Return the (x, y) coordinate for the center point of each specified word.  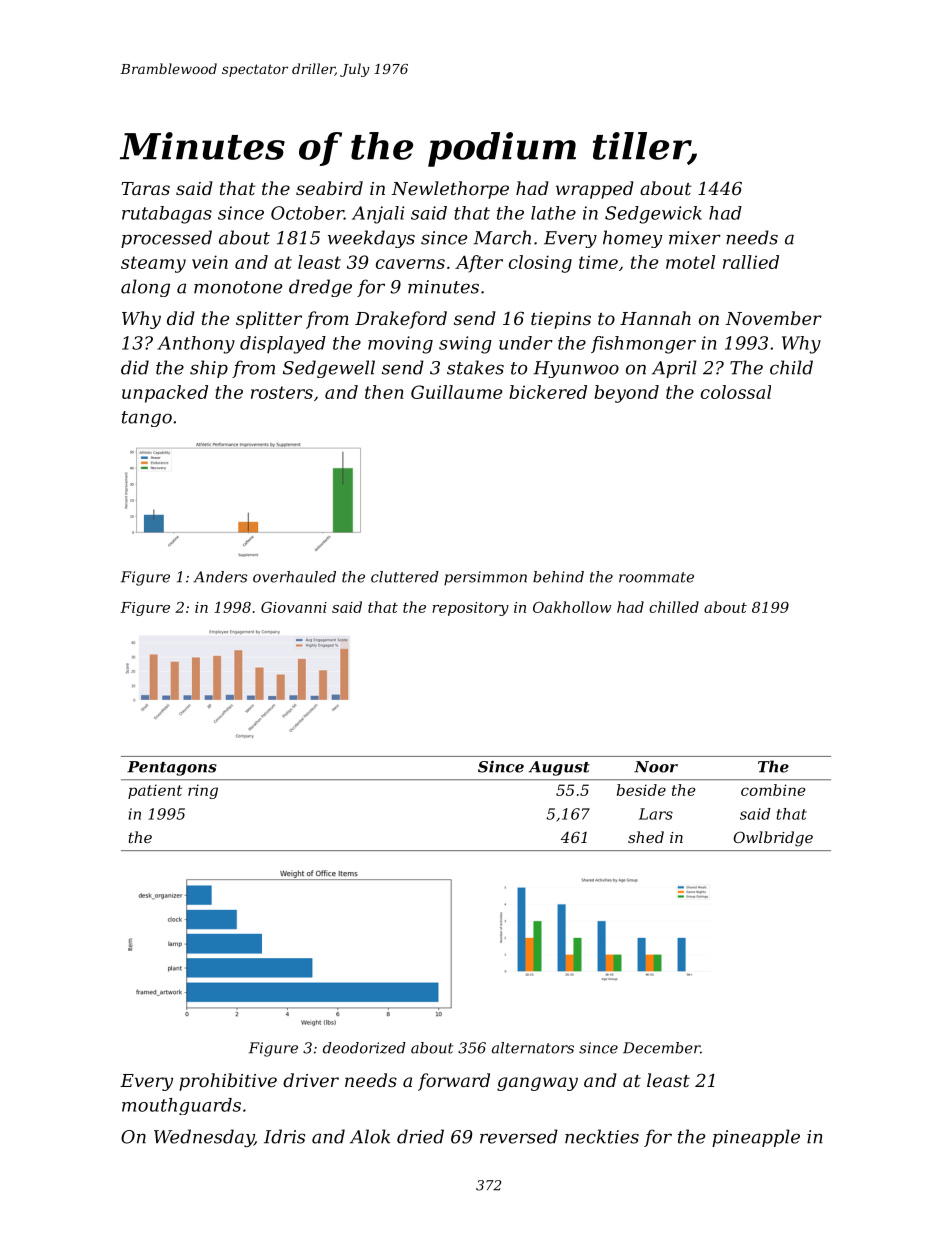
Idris (284, 1136)
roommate (656, 577)
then (384, 392)
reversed (519, 1136)
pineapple (756, 1138)
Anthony (196, 345)
